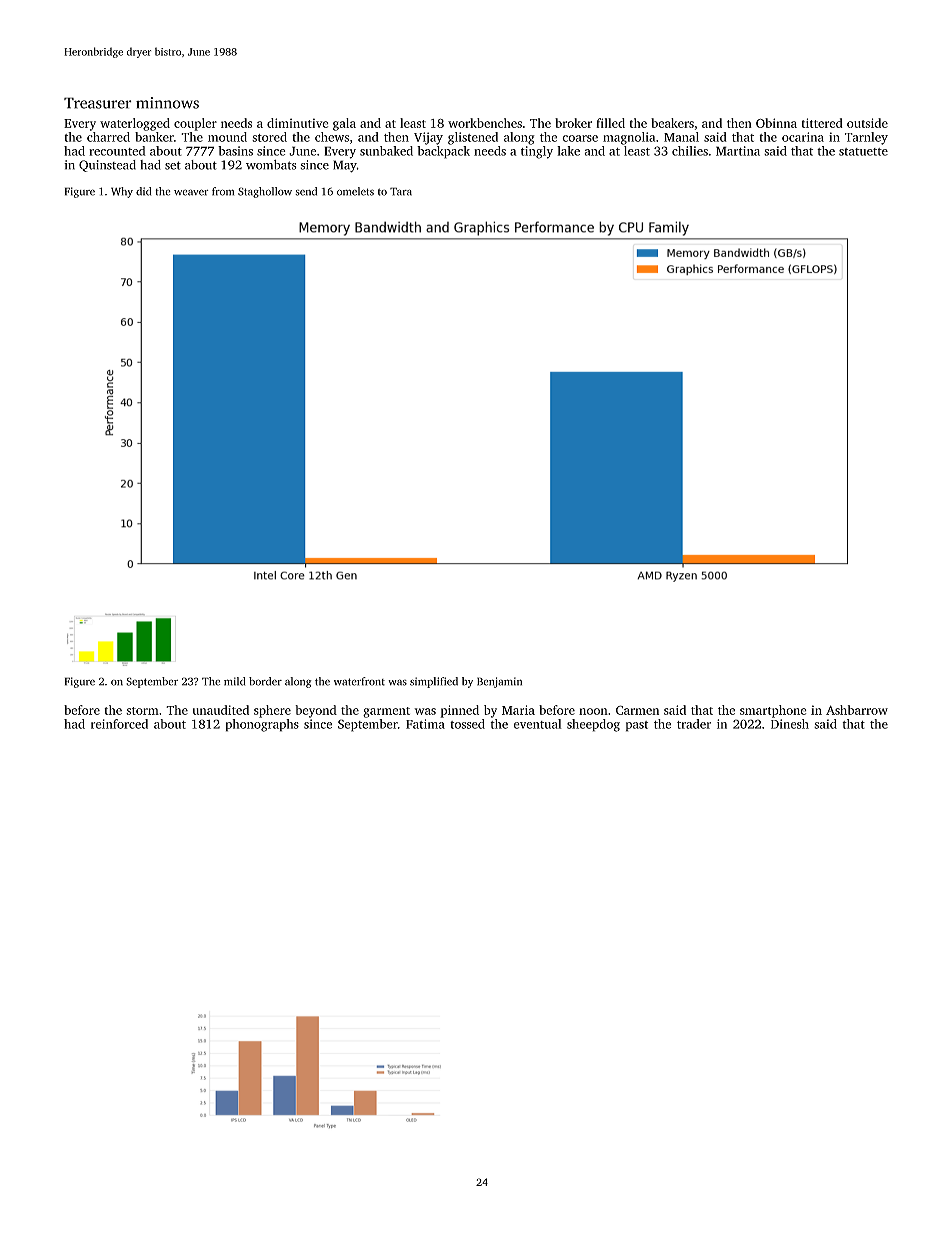 This page has height=1233, width=952. I want to click on Tara, so click(401, 191).
